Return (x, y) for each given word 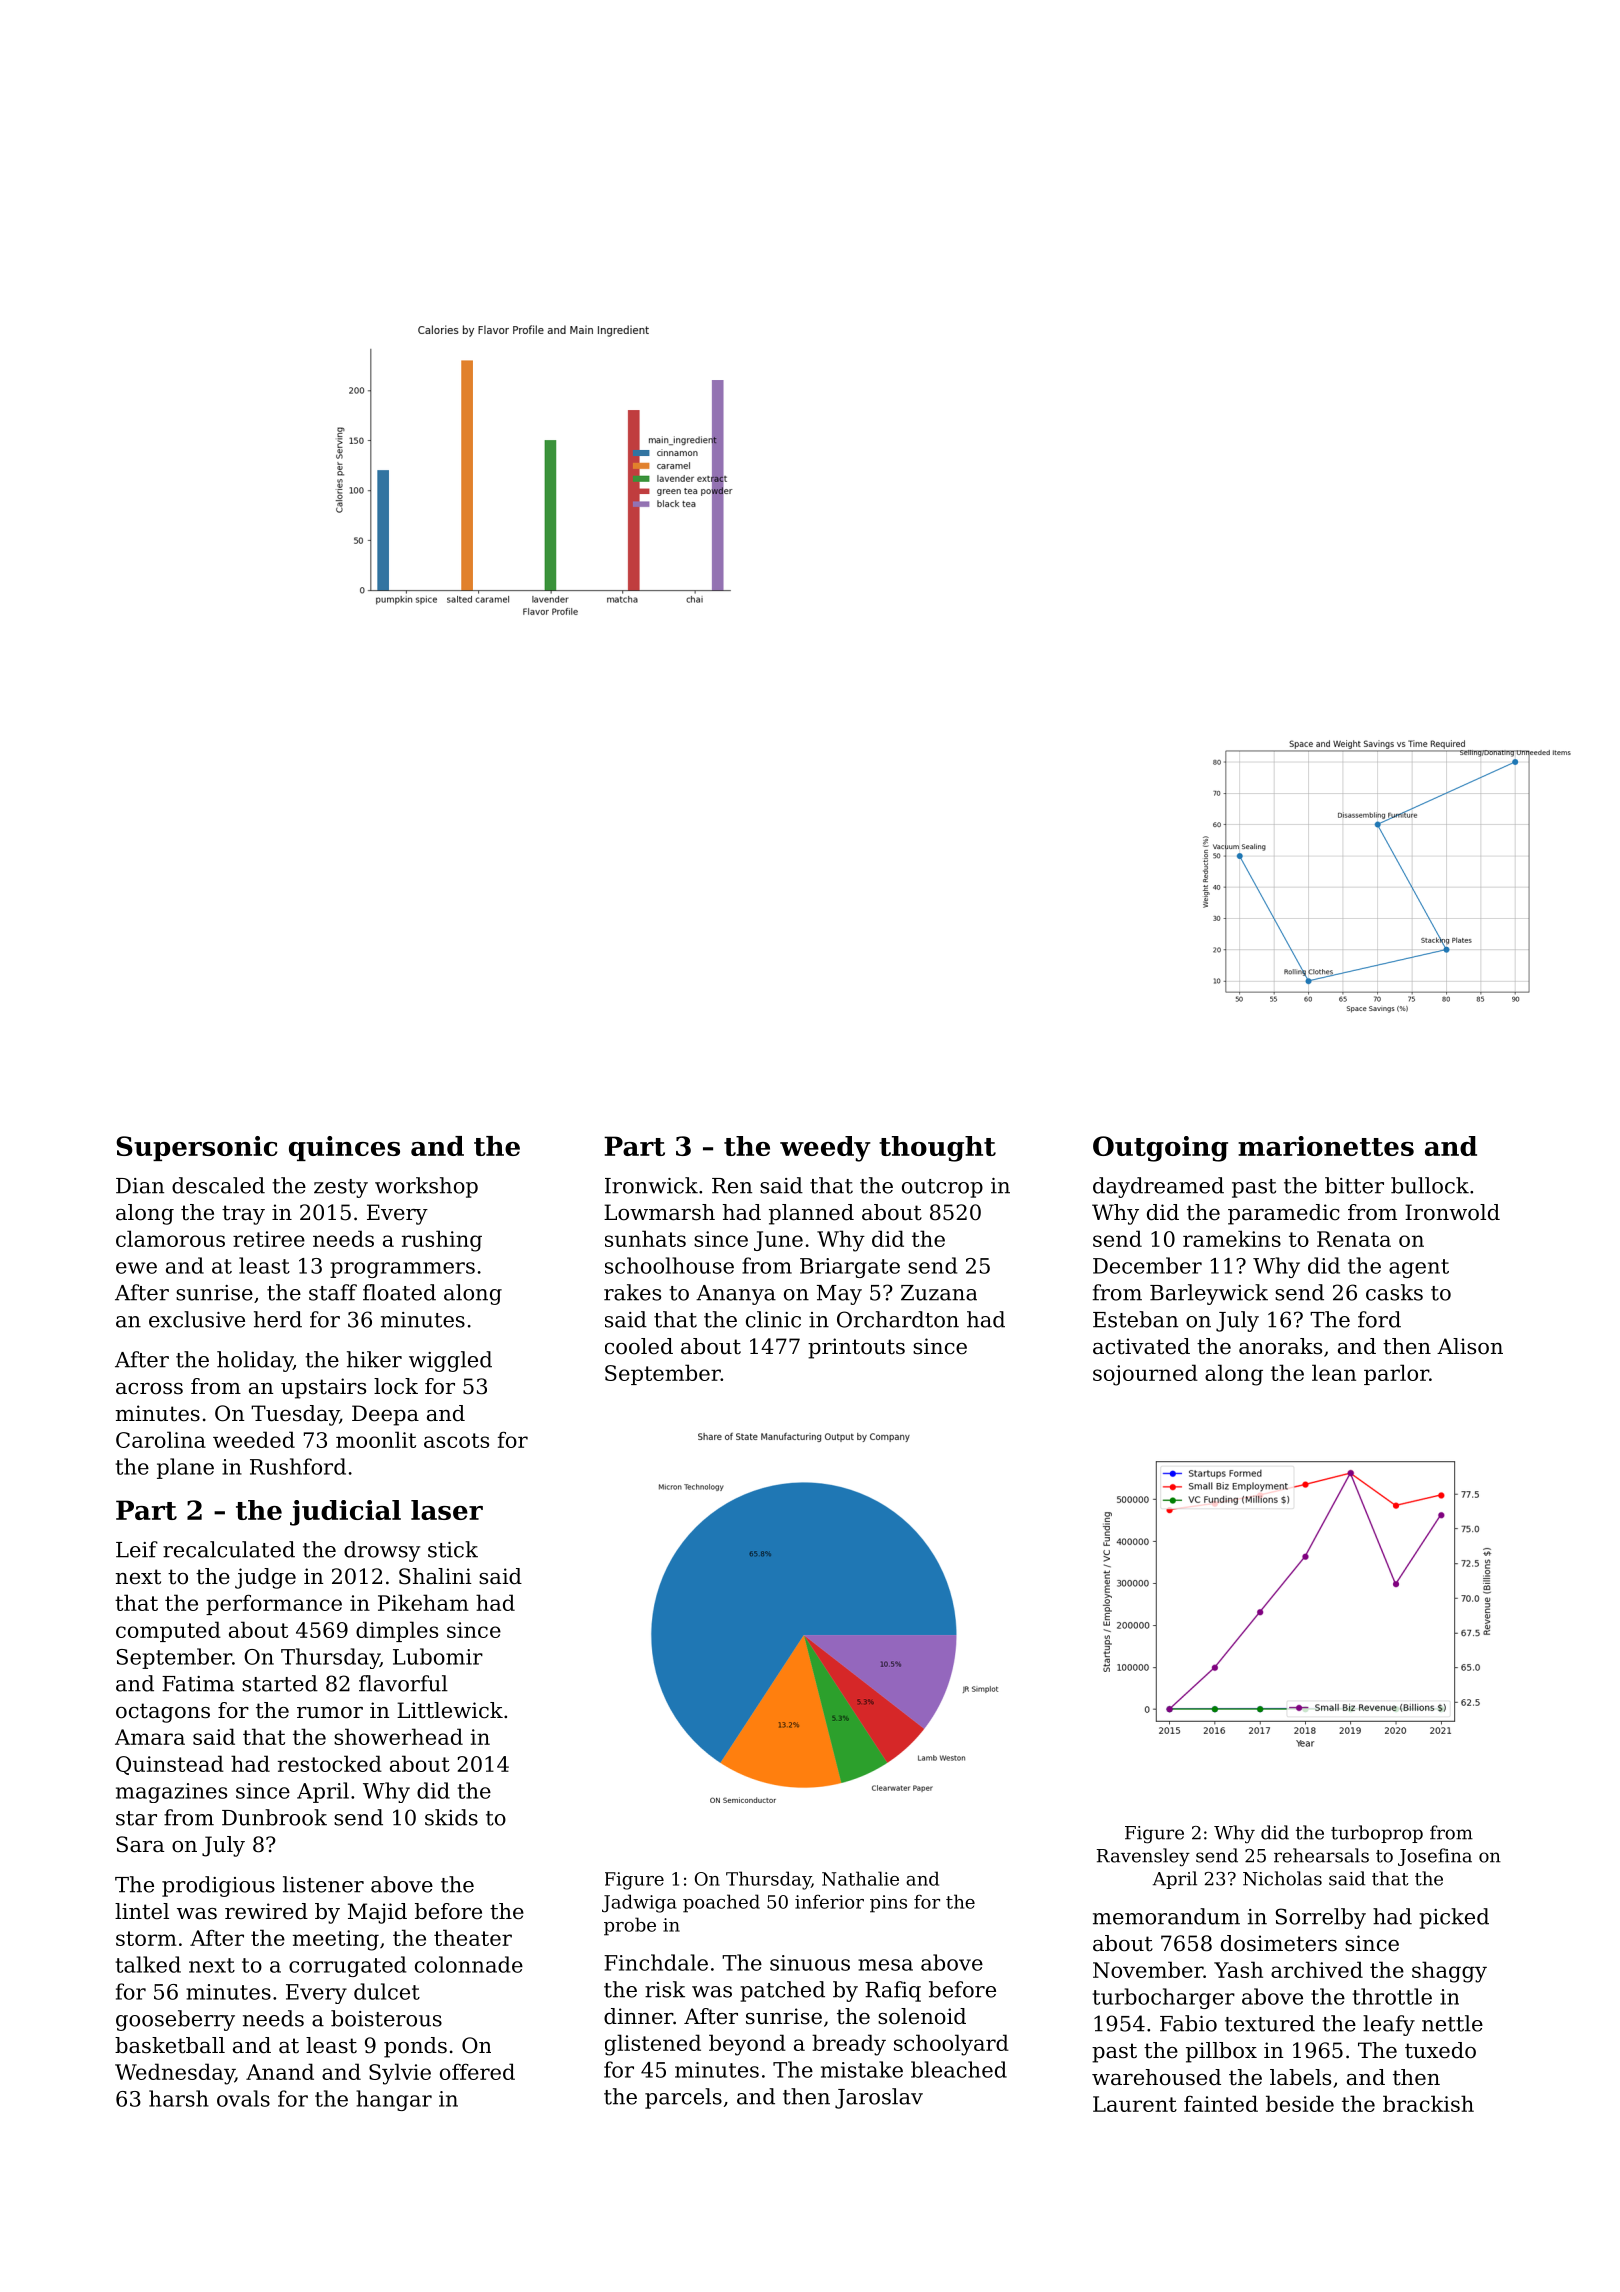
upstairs (323, 1388)
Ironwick (651, 1185)
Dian (140, 1186)
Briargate (850, 1268)
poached (721, 1903)
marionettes (1326, 1146)
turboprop (1377, 1834)
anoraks (1280, 1346)
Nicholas (1282, 1878)
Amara (150, 1737)
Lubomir (438, 1656)
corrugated (347, 1966)
